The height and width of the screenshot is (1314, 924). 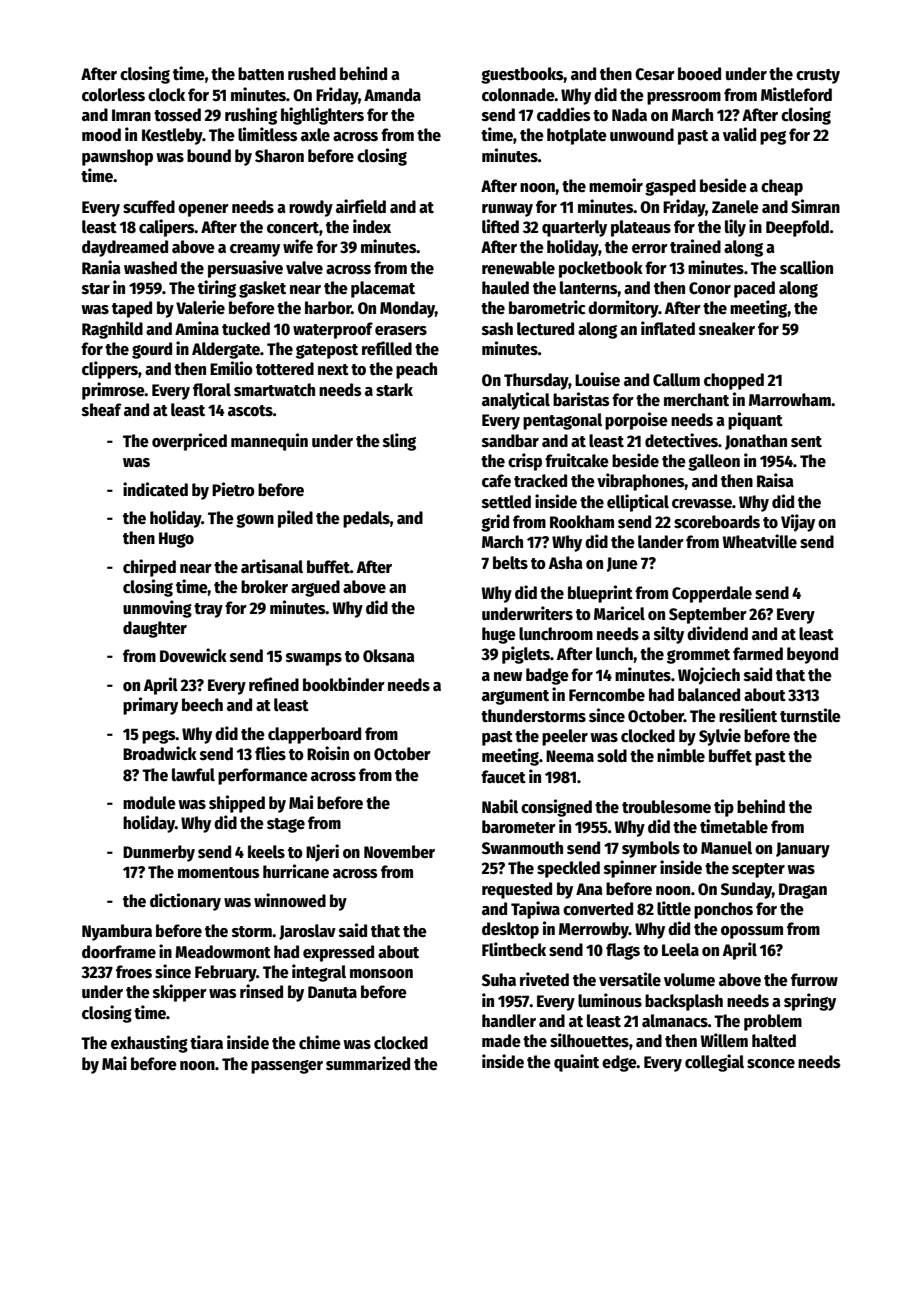 What do you see at coordinates (536, 381) in the screenshot?
I see `Thursday` at bounding box center [536, 381].
